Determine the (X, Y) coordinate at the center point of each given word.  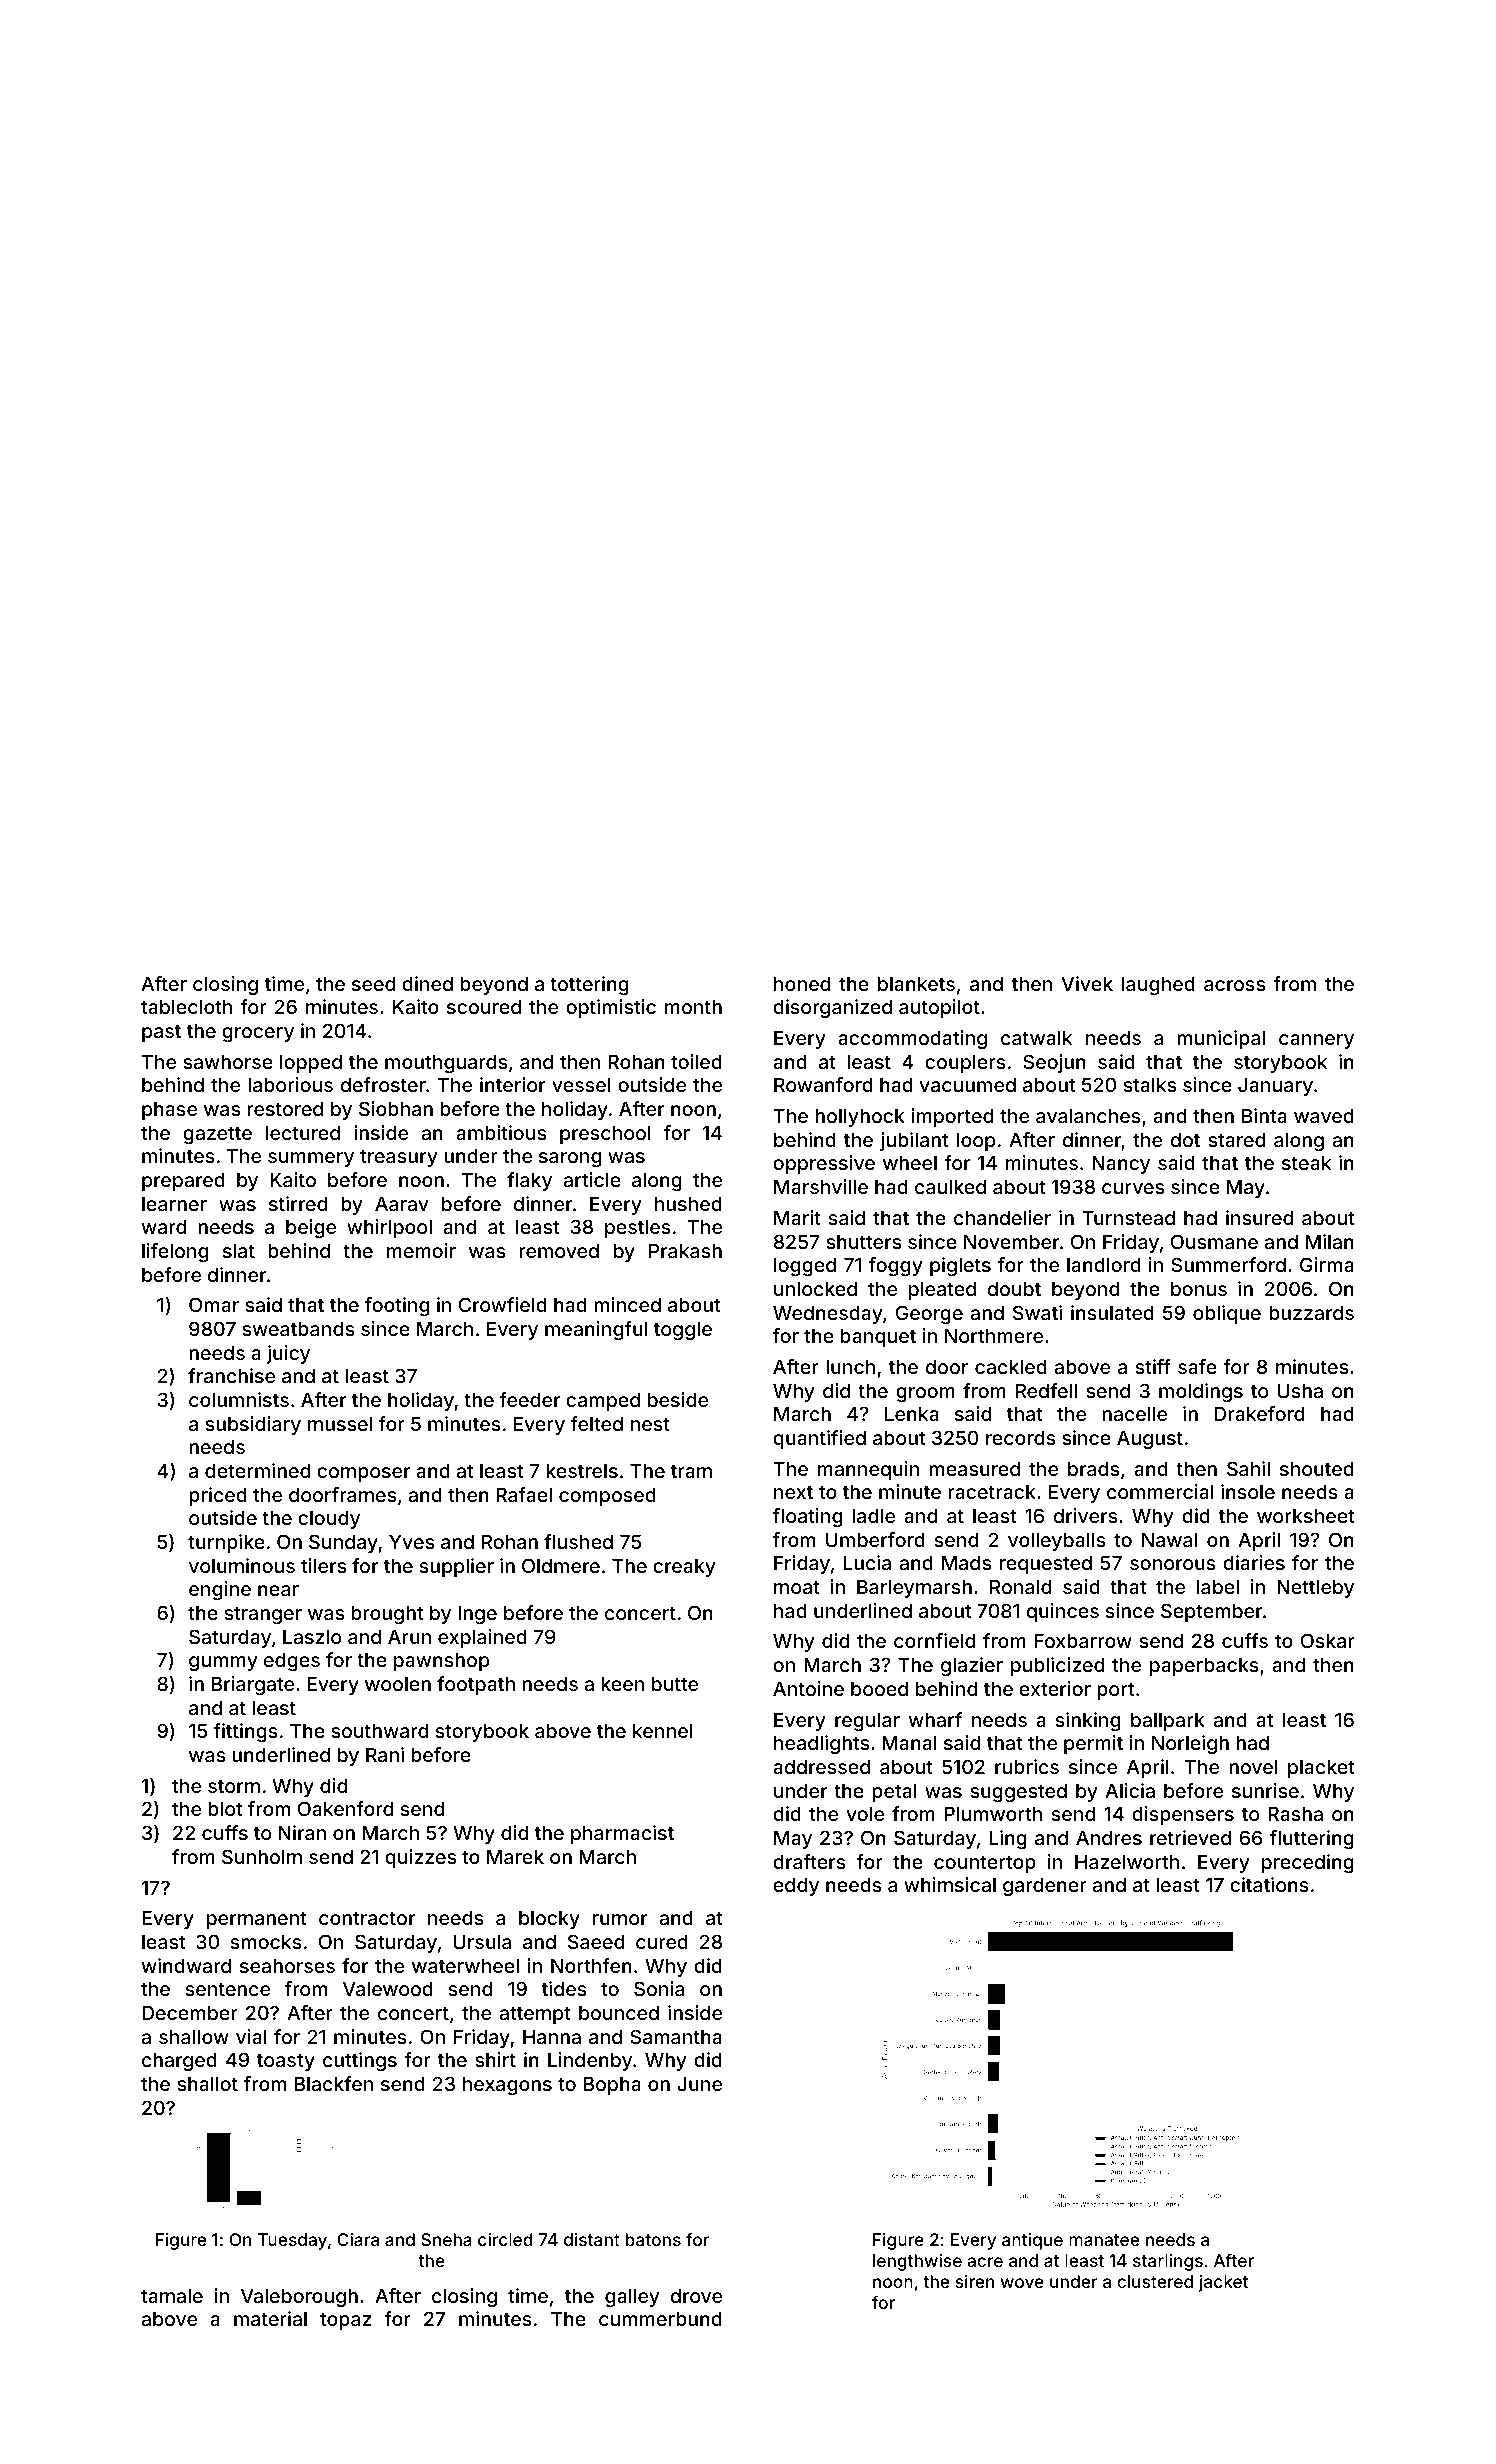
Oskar (1328, 1640)
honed (802, 984)
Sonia (659, 1988)
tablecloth (186, 1007)
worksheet (1306, 1516)
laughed (1158, 986)
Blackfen (334, 2083)
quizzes (420, 1858)
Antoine (808, 1688)
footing (397, 1306)
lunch (850, 1367)
